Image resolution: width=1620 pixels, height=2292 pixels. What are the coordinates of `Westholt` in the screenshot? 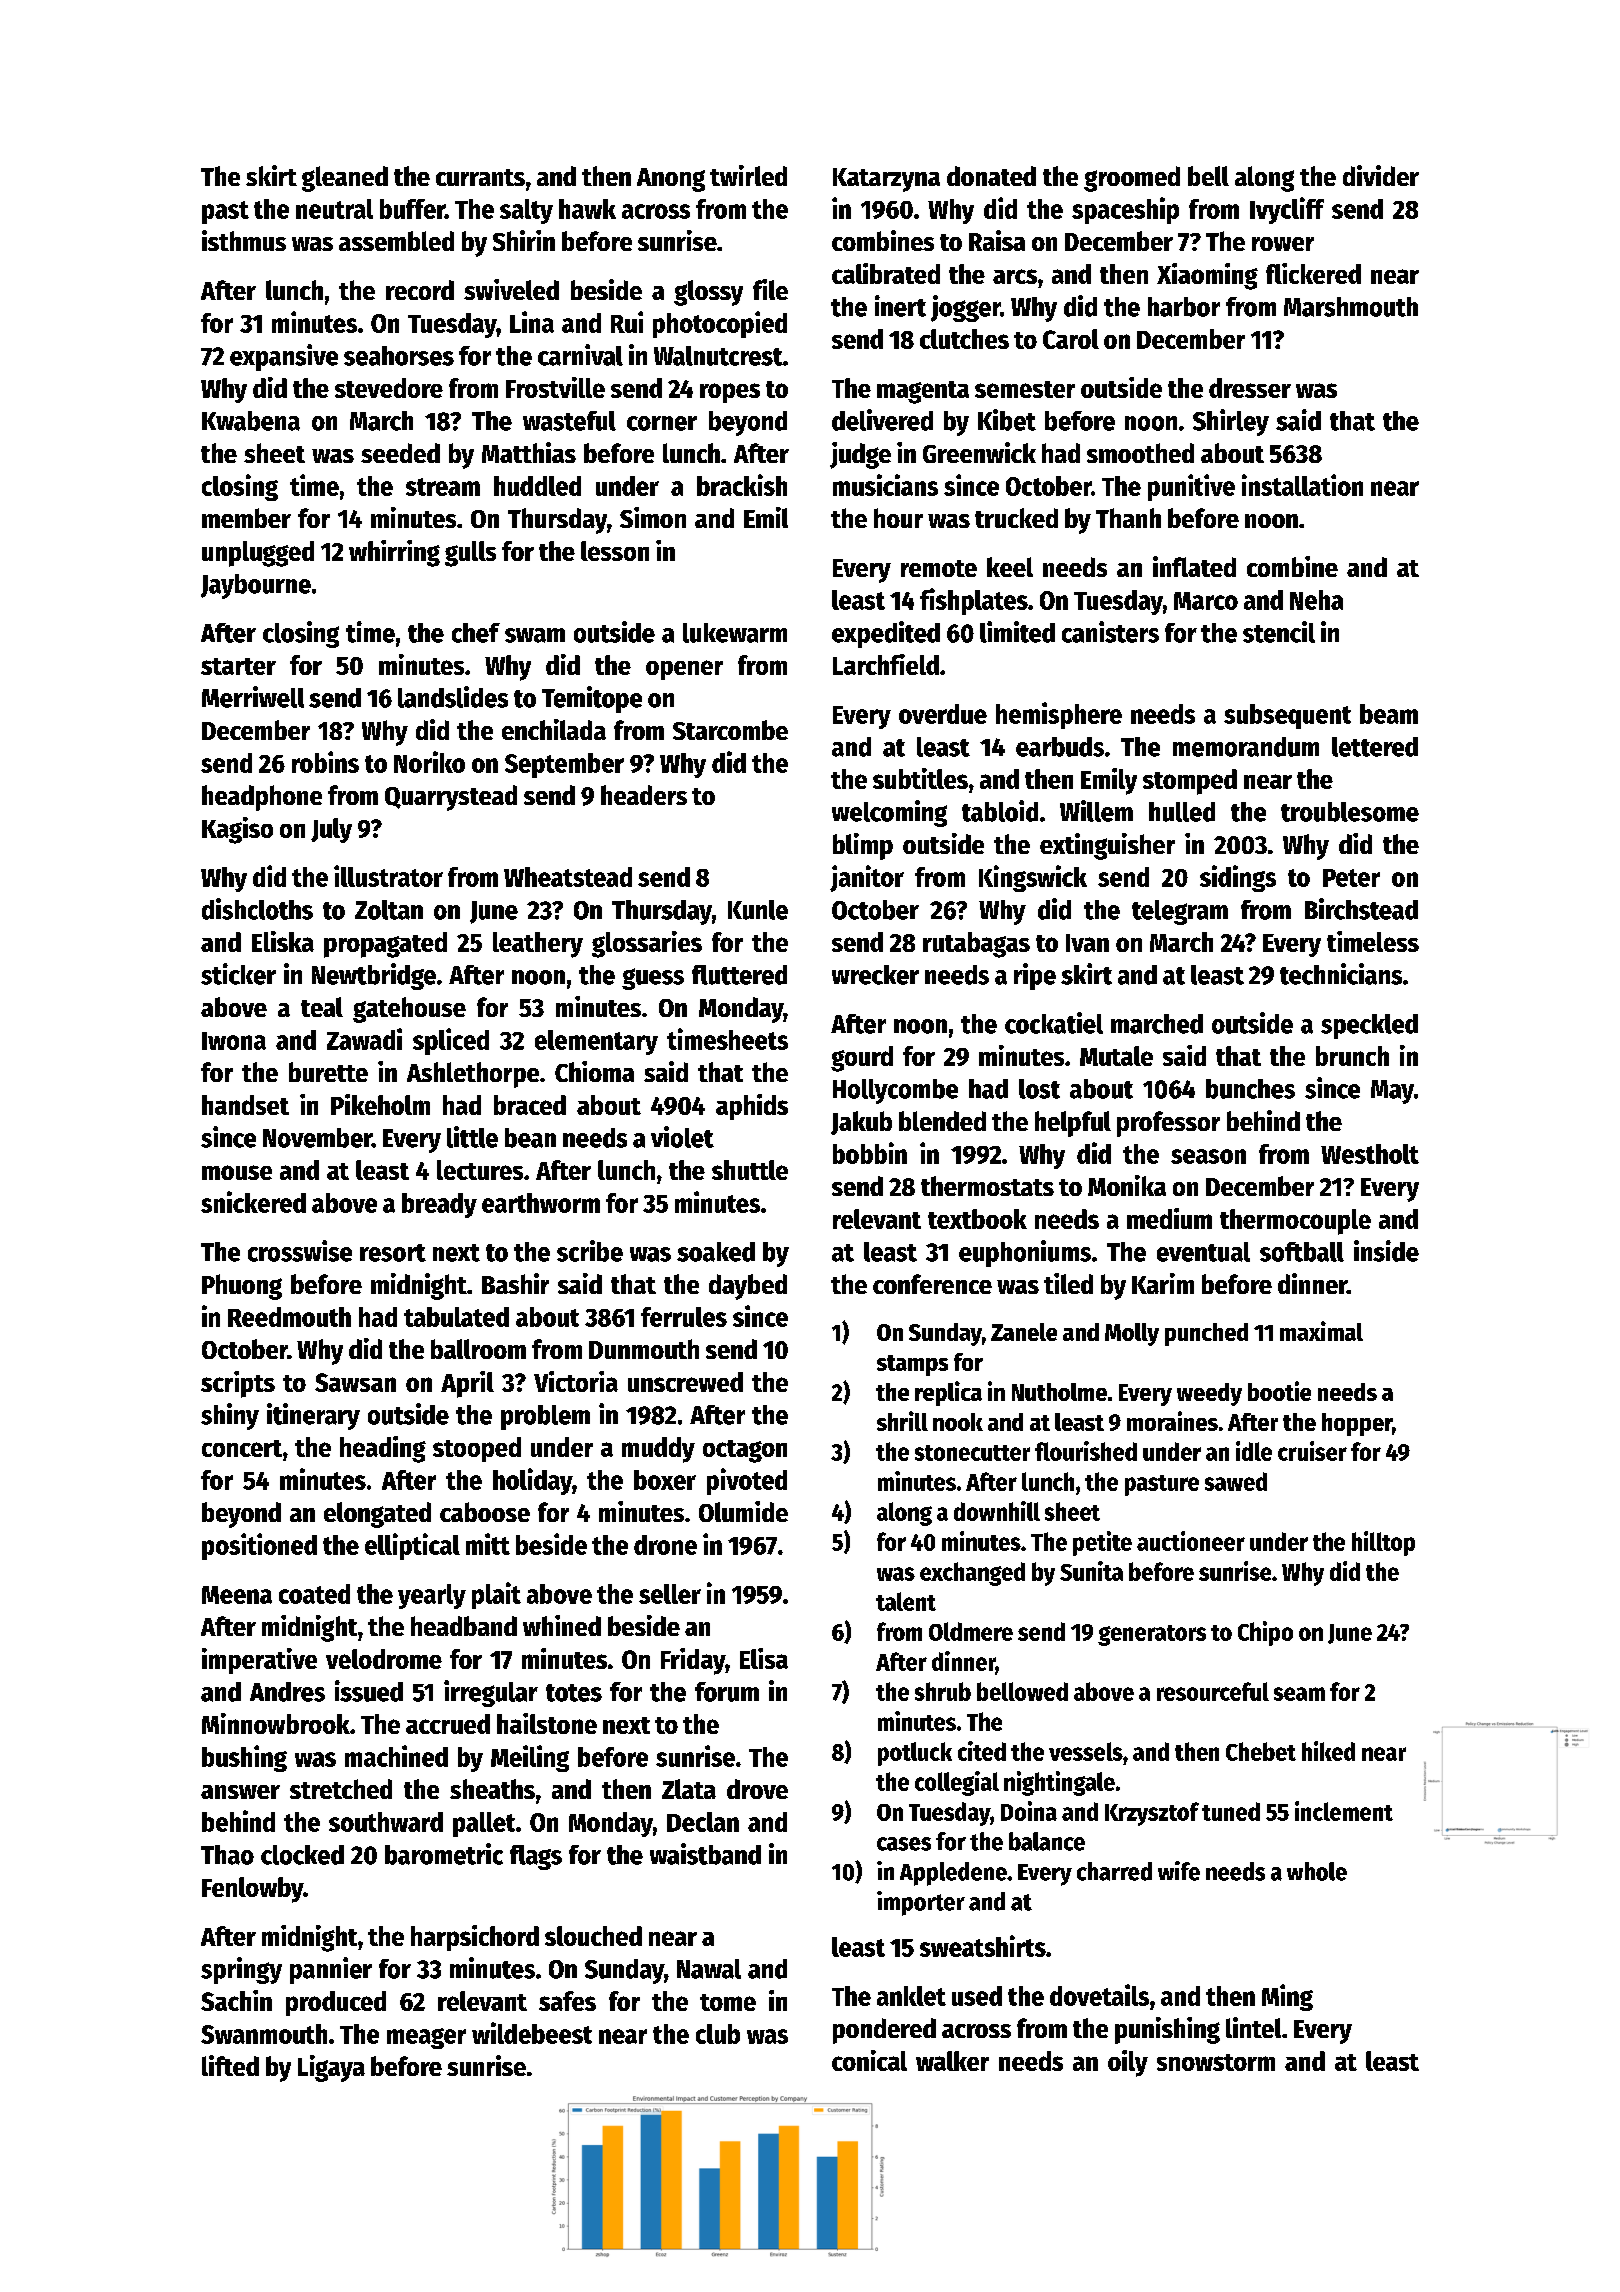 It's located at (1370, 1154).
